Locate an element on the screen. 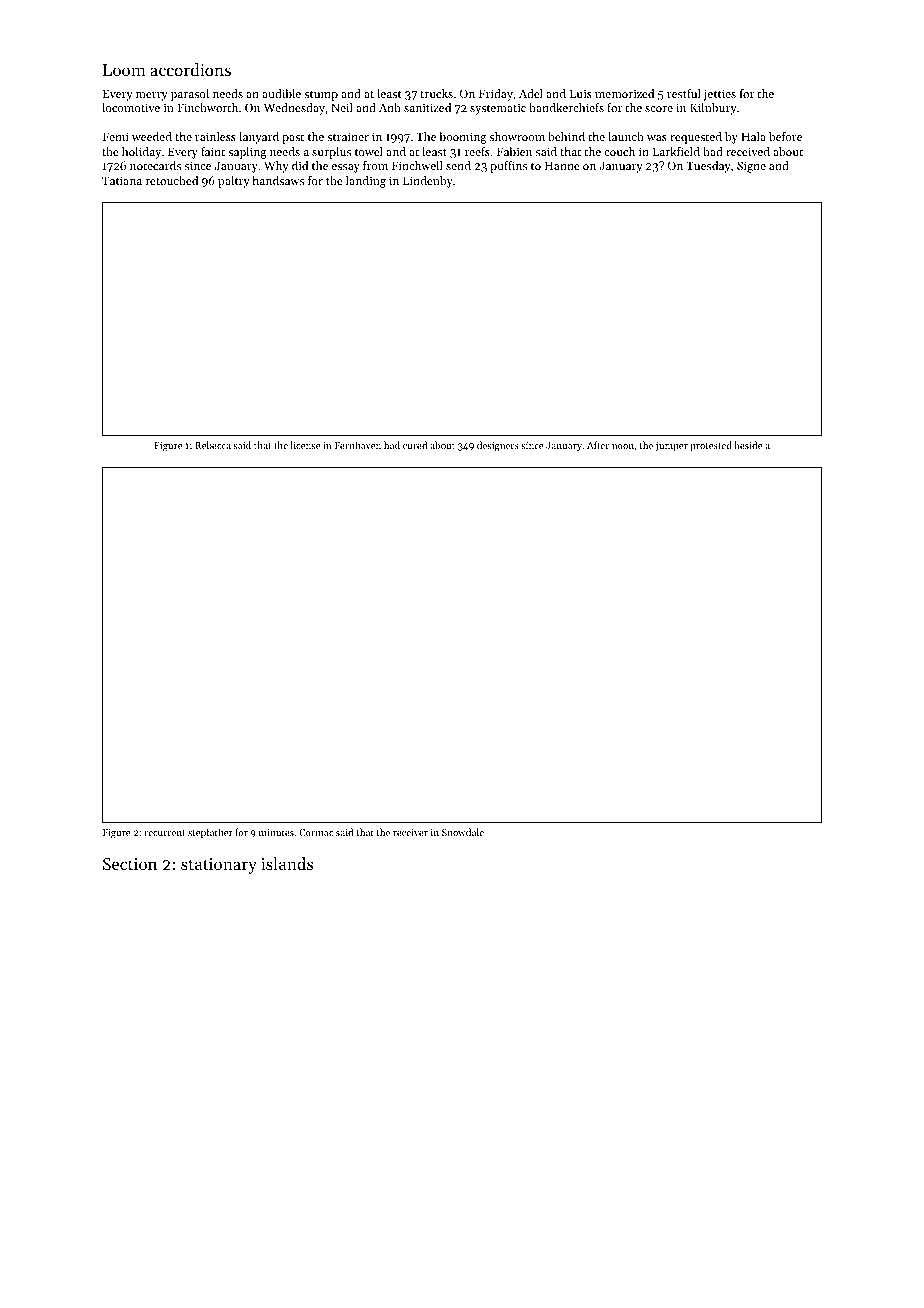 The image size is (924, 1308). jumper is located at coordinates (671, 446).
